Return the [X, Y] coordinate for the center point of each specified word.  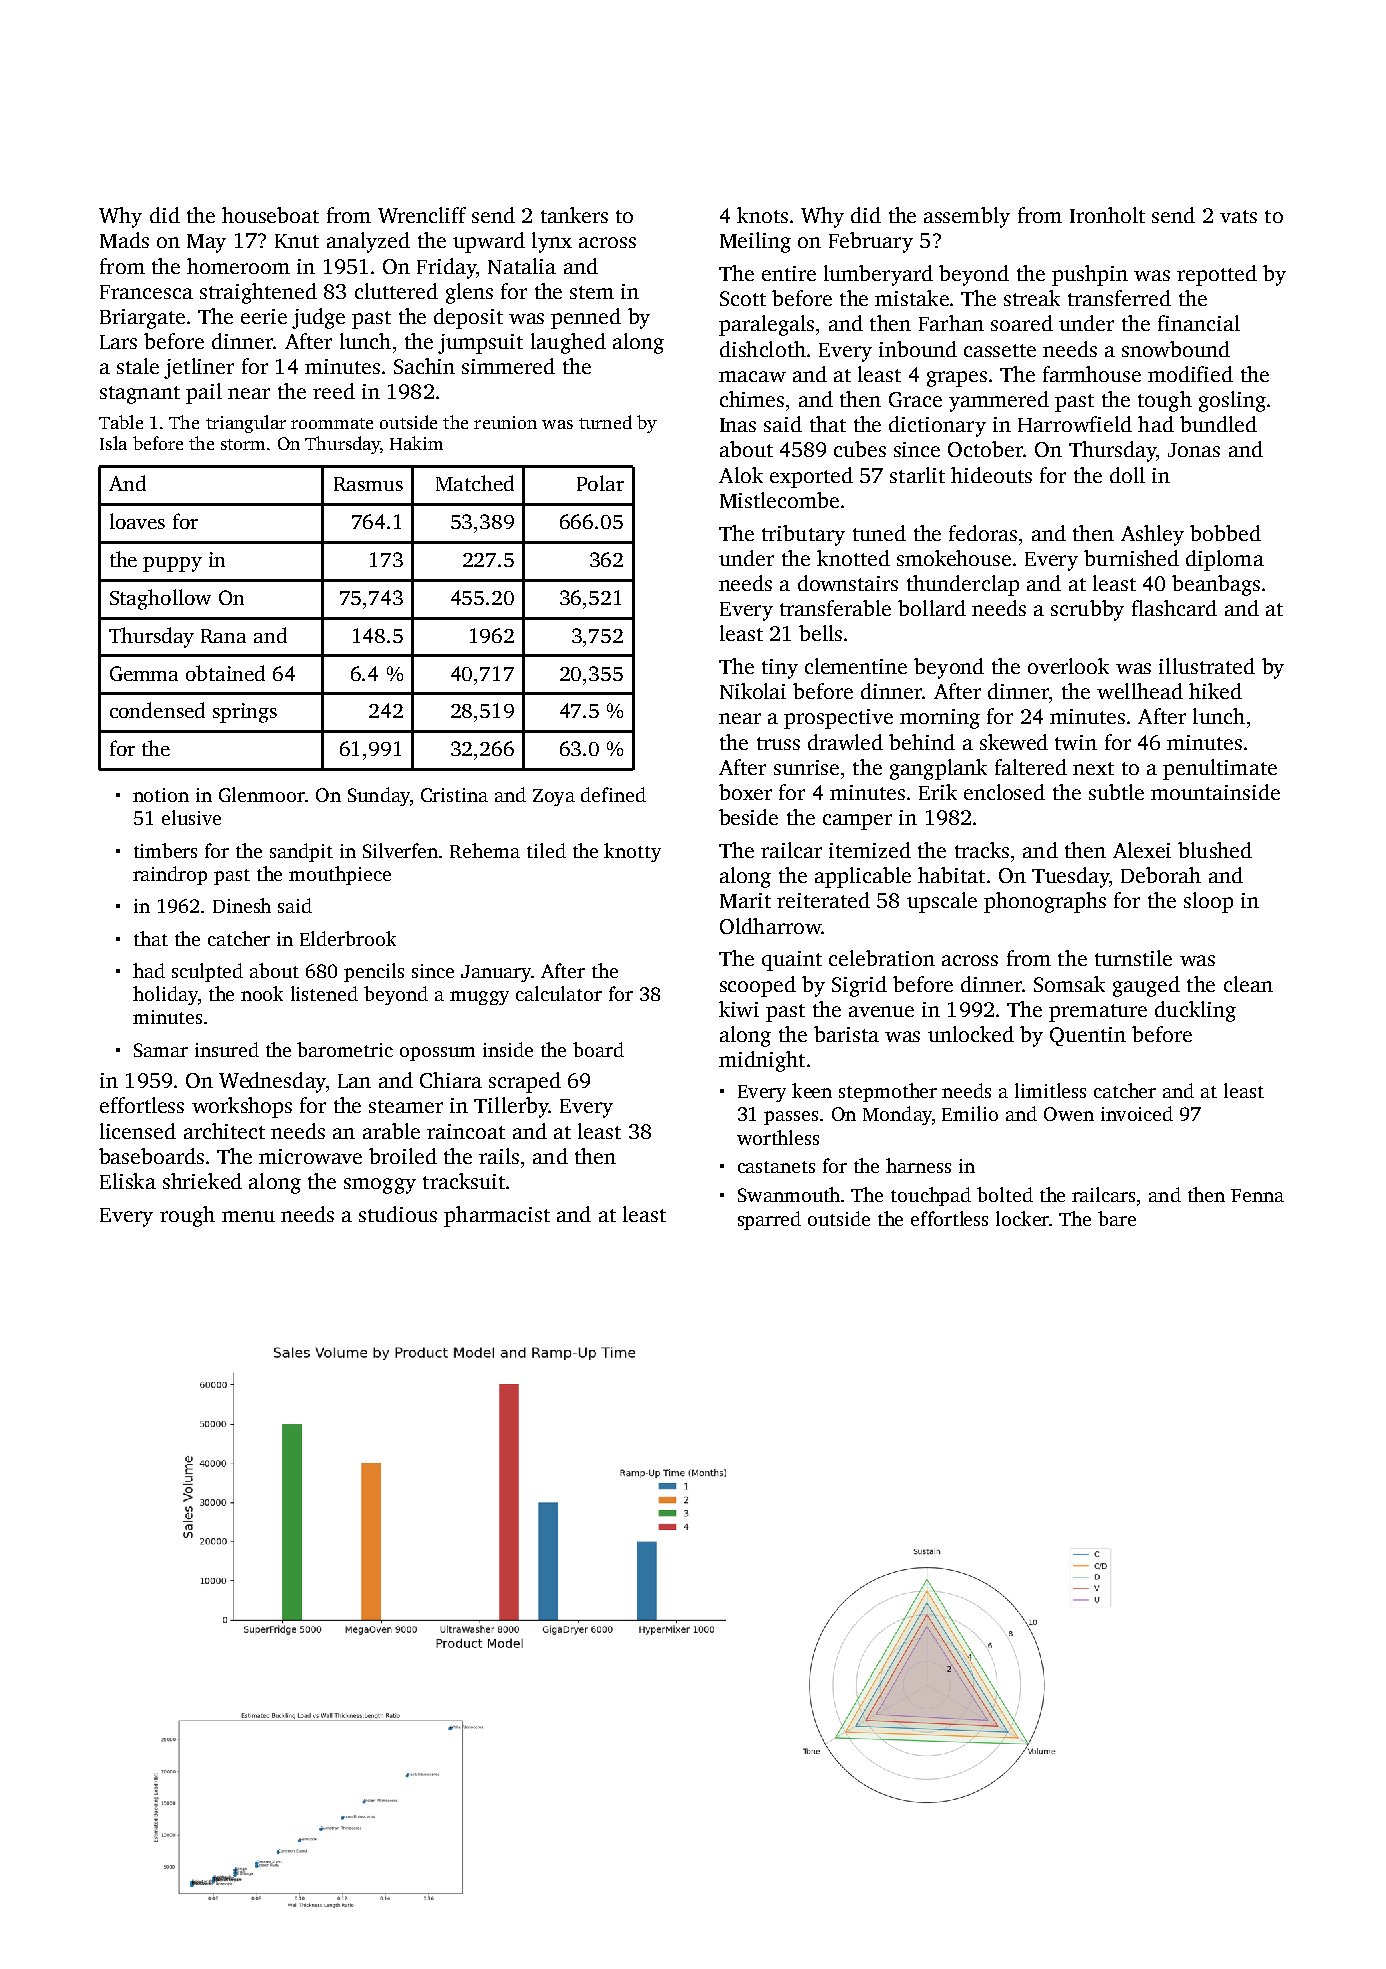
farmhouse [1092, 374]
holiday [165, 995]
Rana [223, 636]
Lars [118, 342]
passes [791, 1118]
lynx [552, 242]
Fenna [1257, 1195]
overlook [1068, 666]
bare [1117, 1218]
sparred [769, 1220]
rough [187, 1216]
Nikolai [753, 691]
